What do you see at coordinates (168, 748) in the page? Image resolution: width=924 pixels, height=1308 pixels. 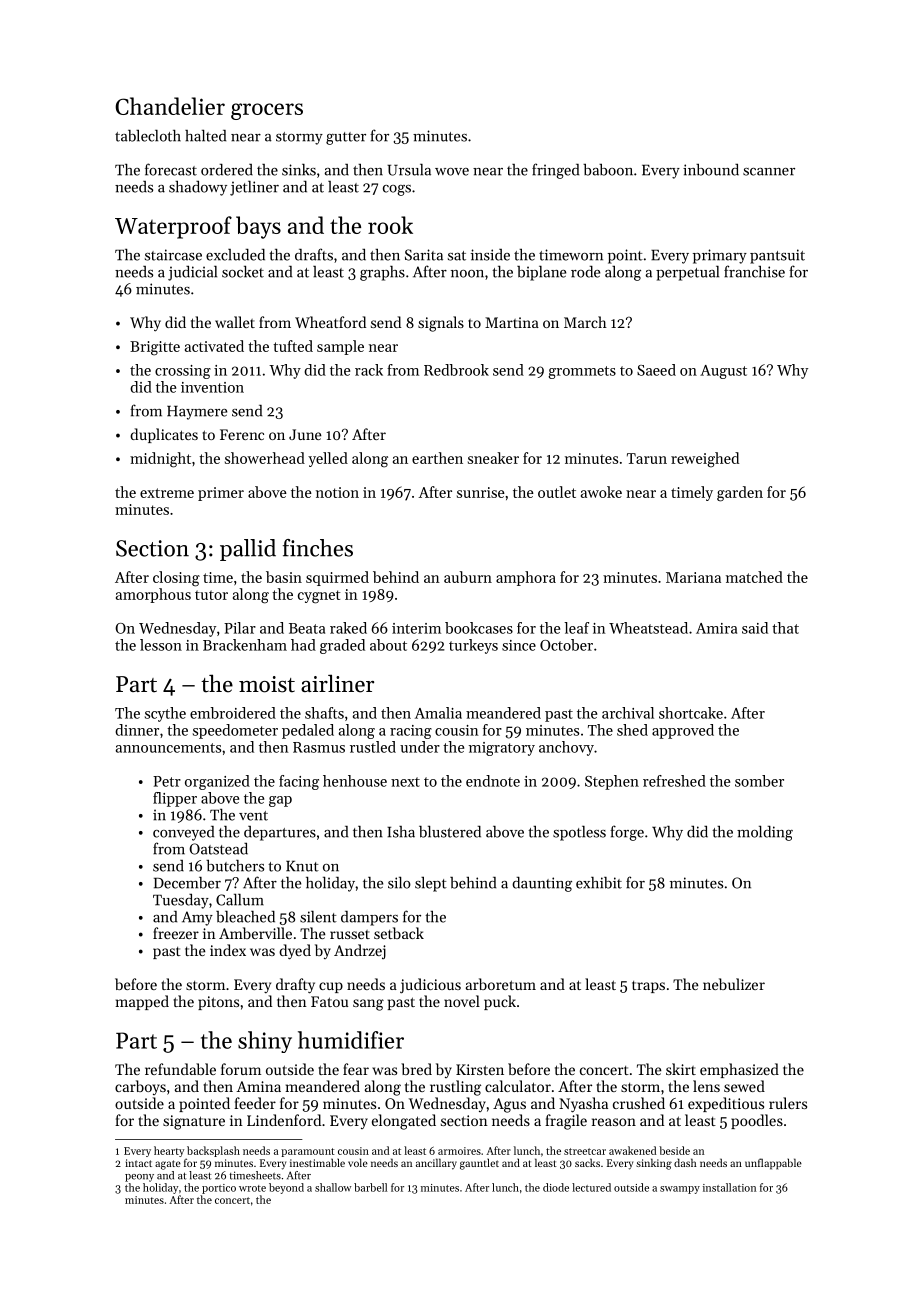 I see `announcements` at bounding box center [168, 748].
